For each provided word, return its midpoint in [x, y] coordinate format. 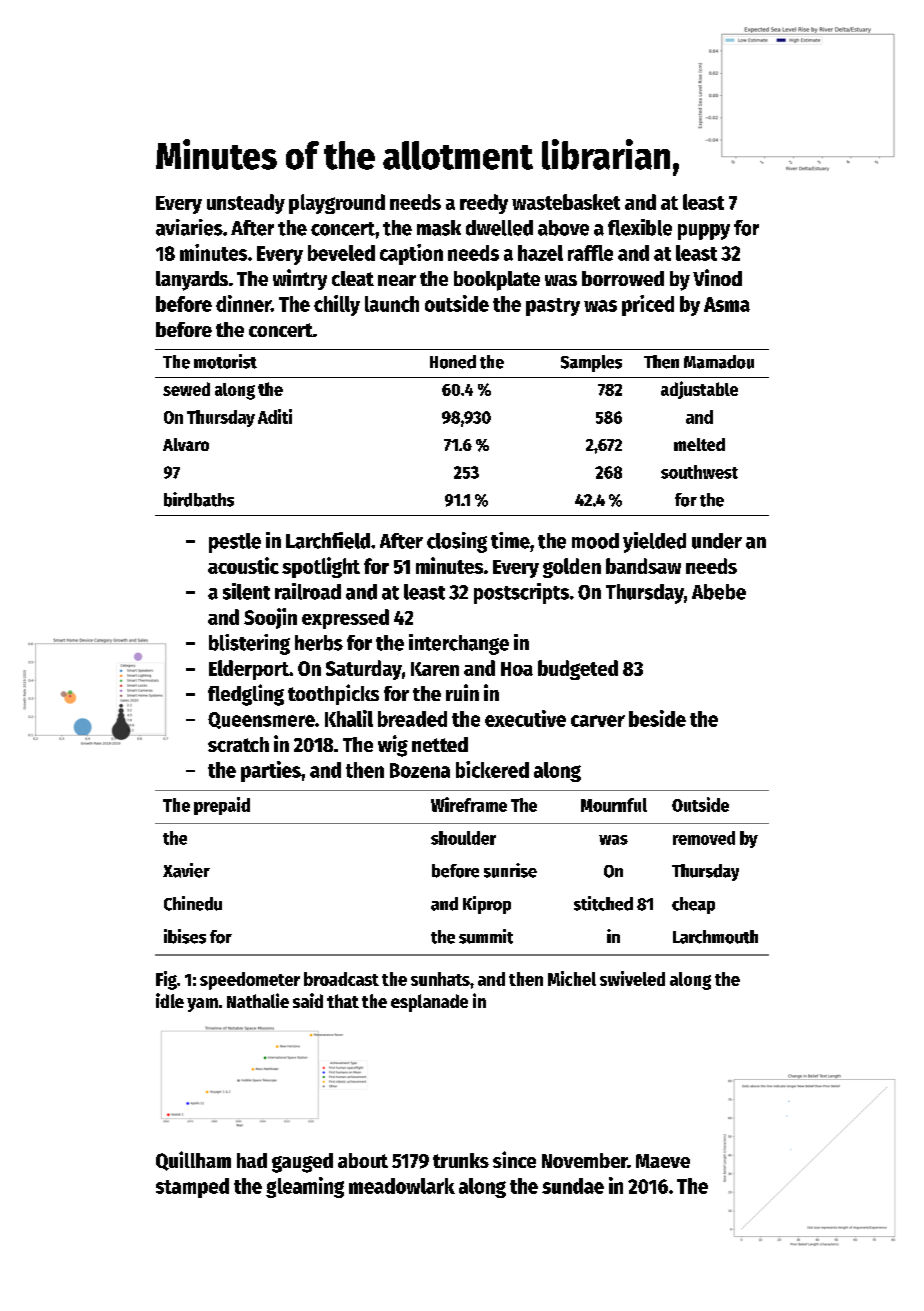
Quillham [193, 1161]
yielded [654, 542]
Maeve [663, 1161]
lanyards [192, 281]
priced [648, 305]
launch [392, 304]
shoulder [463, 838]
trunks [461, 1160]
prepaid [222, 806]
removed [704, 838]
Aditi [275, 416]
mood [595, 541]
